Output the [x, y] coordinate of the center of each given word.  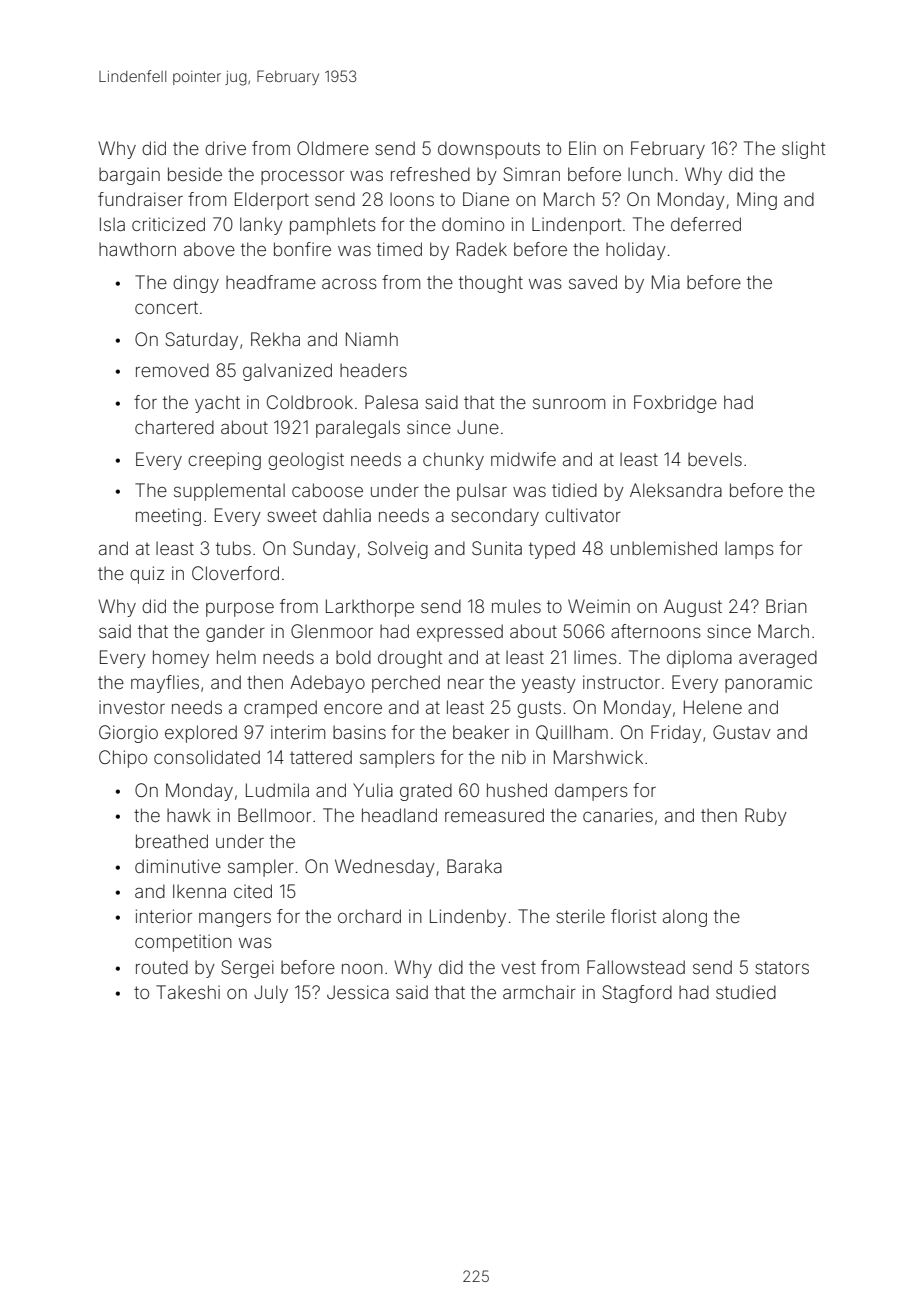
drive [225, 148]
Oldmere [333, 148]
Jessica [358, 992]
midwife [523, 459]
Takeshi [188, 992]
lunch [650, 174]
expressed [460, 633]
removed [172, 370]
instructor [621, 682]
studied [746, 992]
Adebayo [327, 684]
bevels [715, 459]
